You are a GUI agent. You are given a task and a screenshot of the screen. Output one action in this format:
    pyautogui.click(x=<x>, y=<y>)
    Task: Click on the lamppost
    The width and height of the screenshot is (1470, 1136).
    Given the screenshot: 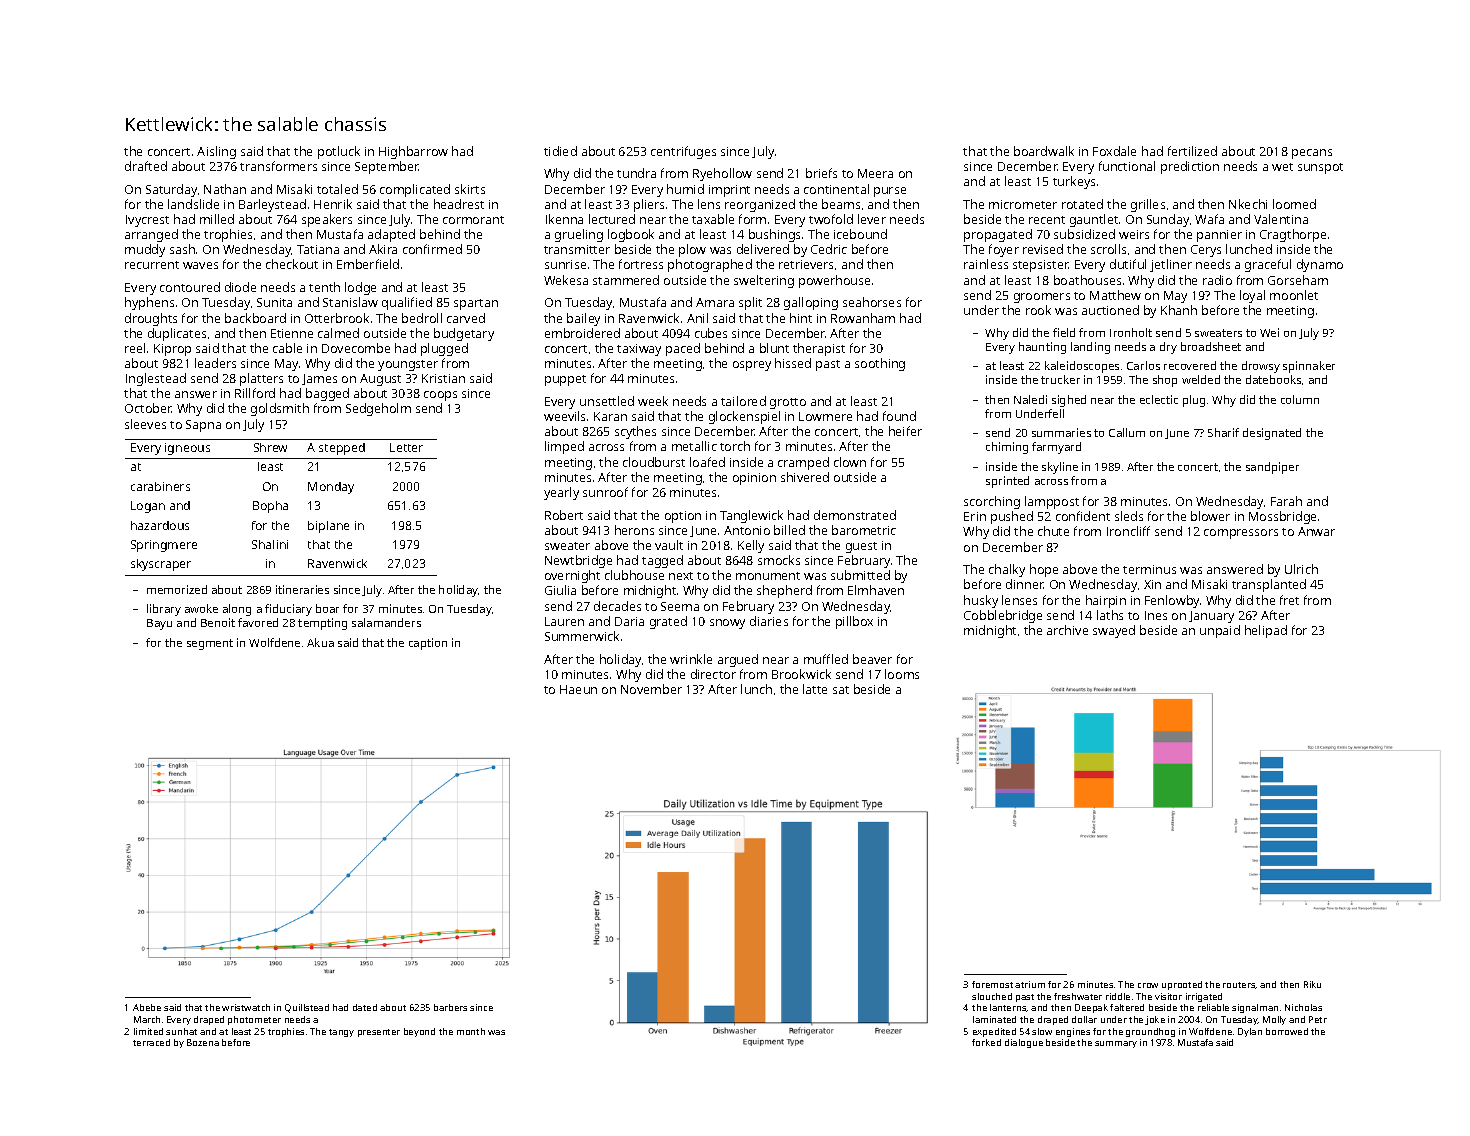 What is the action you would take?
    pyautogui.click(x=1052, y=502)
